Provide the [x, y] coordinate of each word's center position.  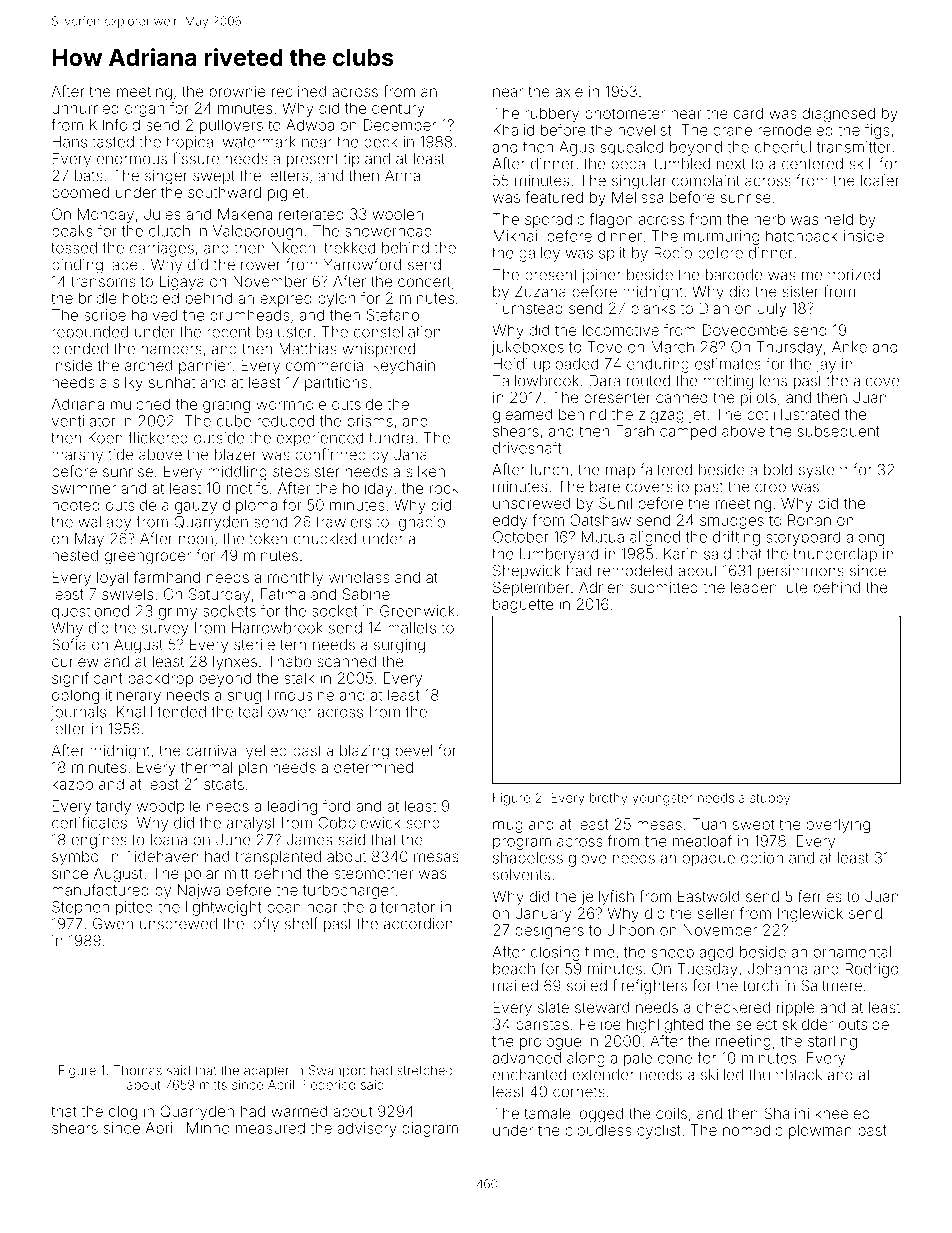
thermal [206, 767]
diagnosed [838, 114]
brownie [238, 91]
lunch [549, 470]
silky [128, 383]
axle [569, 91]
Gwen [113, 924]
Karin [681, 554]
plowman [820, 1131]
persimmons [801, 572]
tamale [547, 1113]
